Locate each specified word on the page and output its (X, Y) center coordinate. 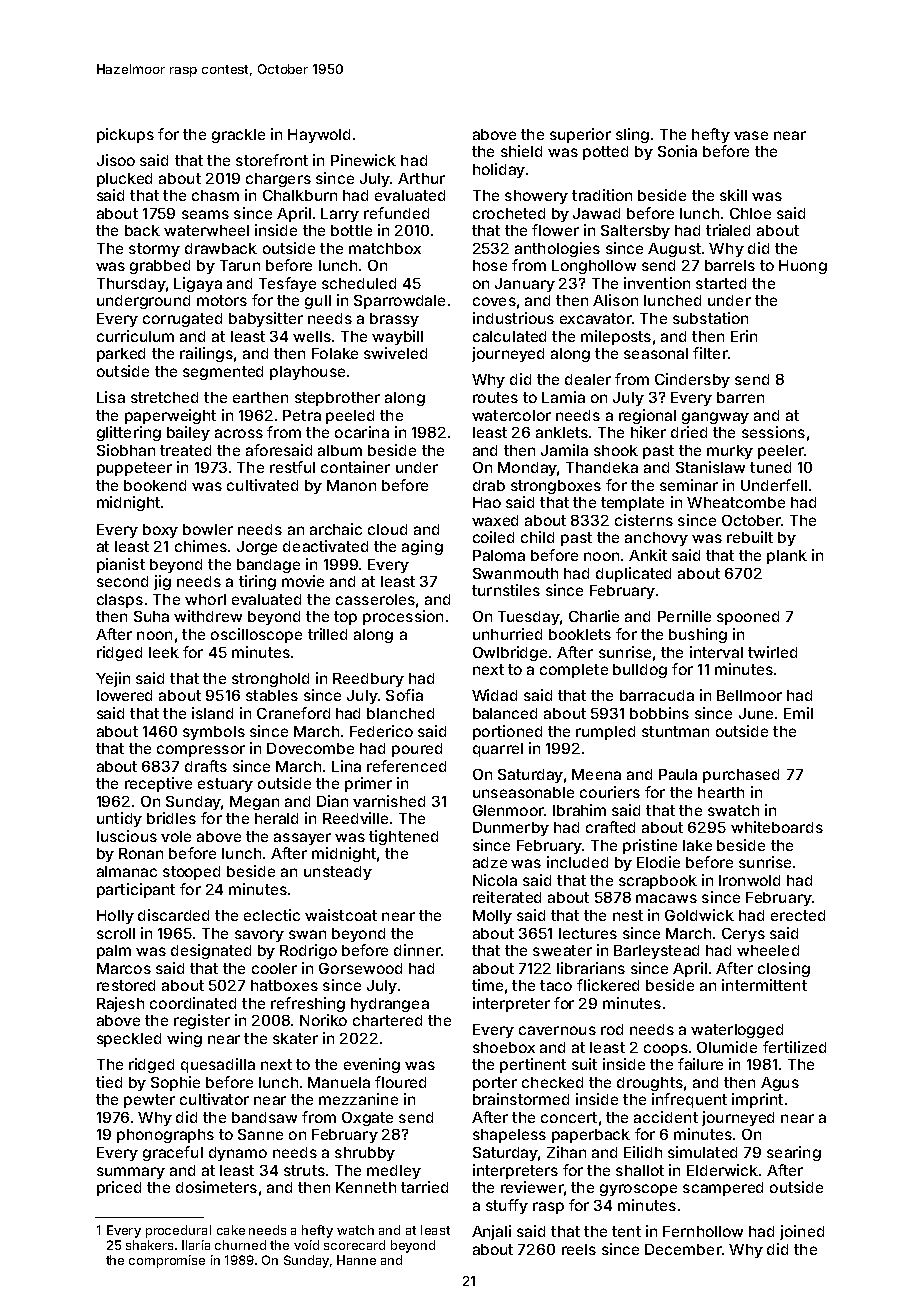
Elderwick (722, 1170)
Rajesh (120, 1004)
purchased (741, 776)
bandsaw (264, 1117)
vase (751, 135)
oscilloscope (256, 635)
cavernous (557, 1030)
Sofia (404, 695)
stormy (154, 250)
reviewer (532, 1187)
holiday (499, 170)
